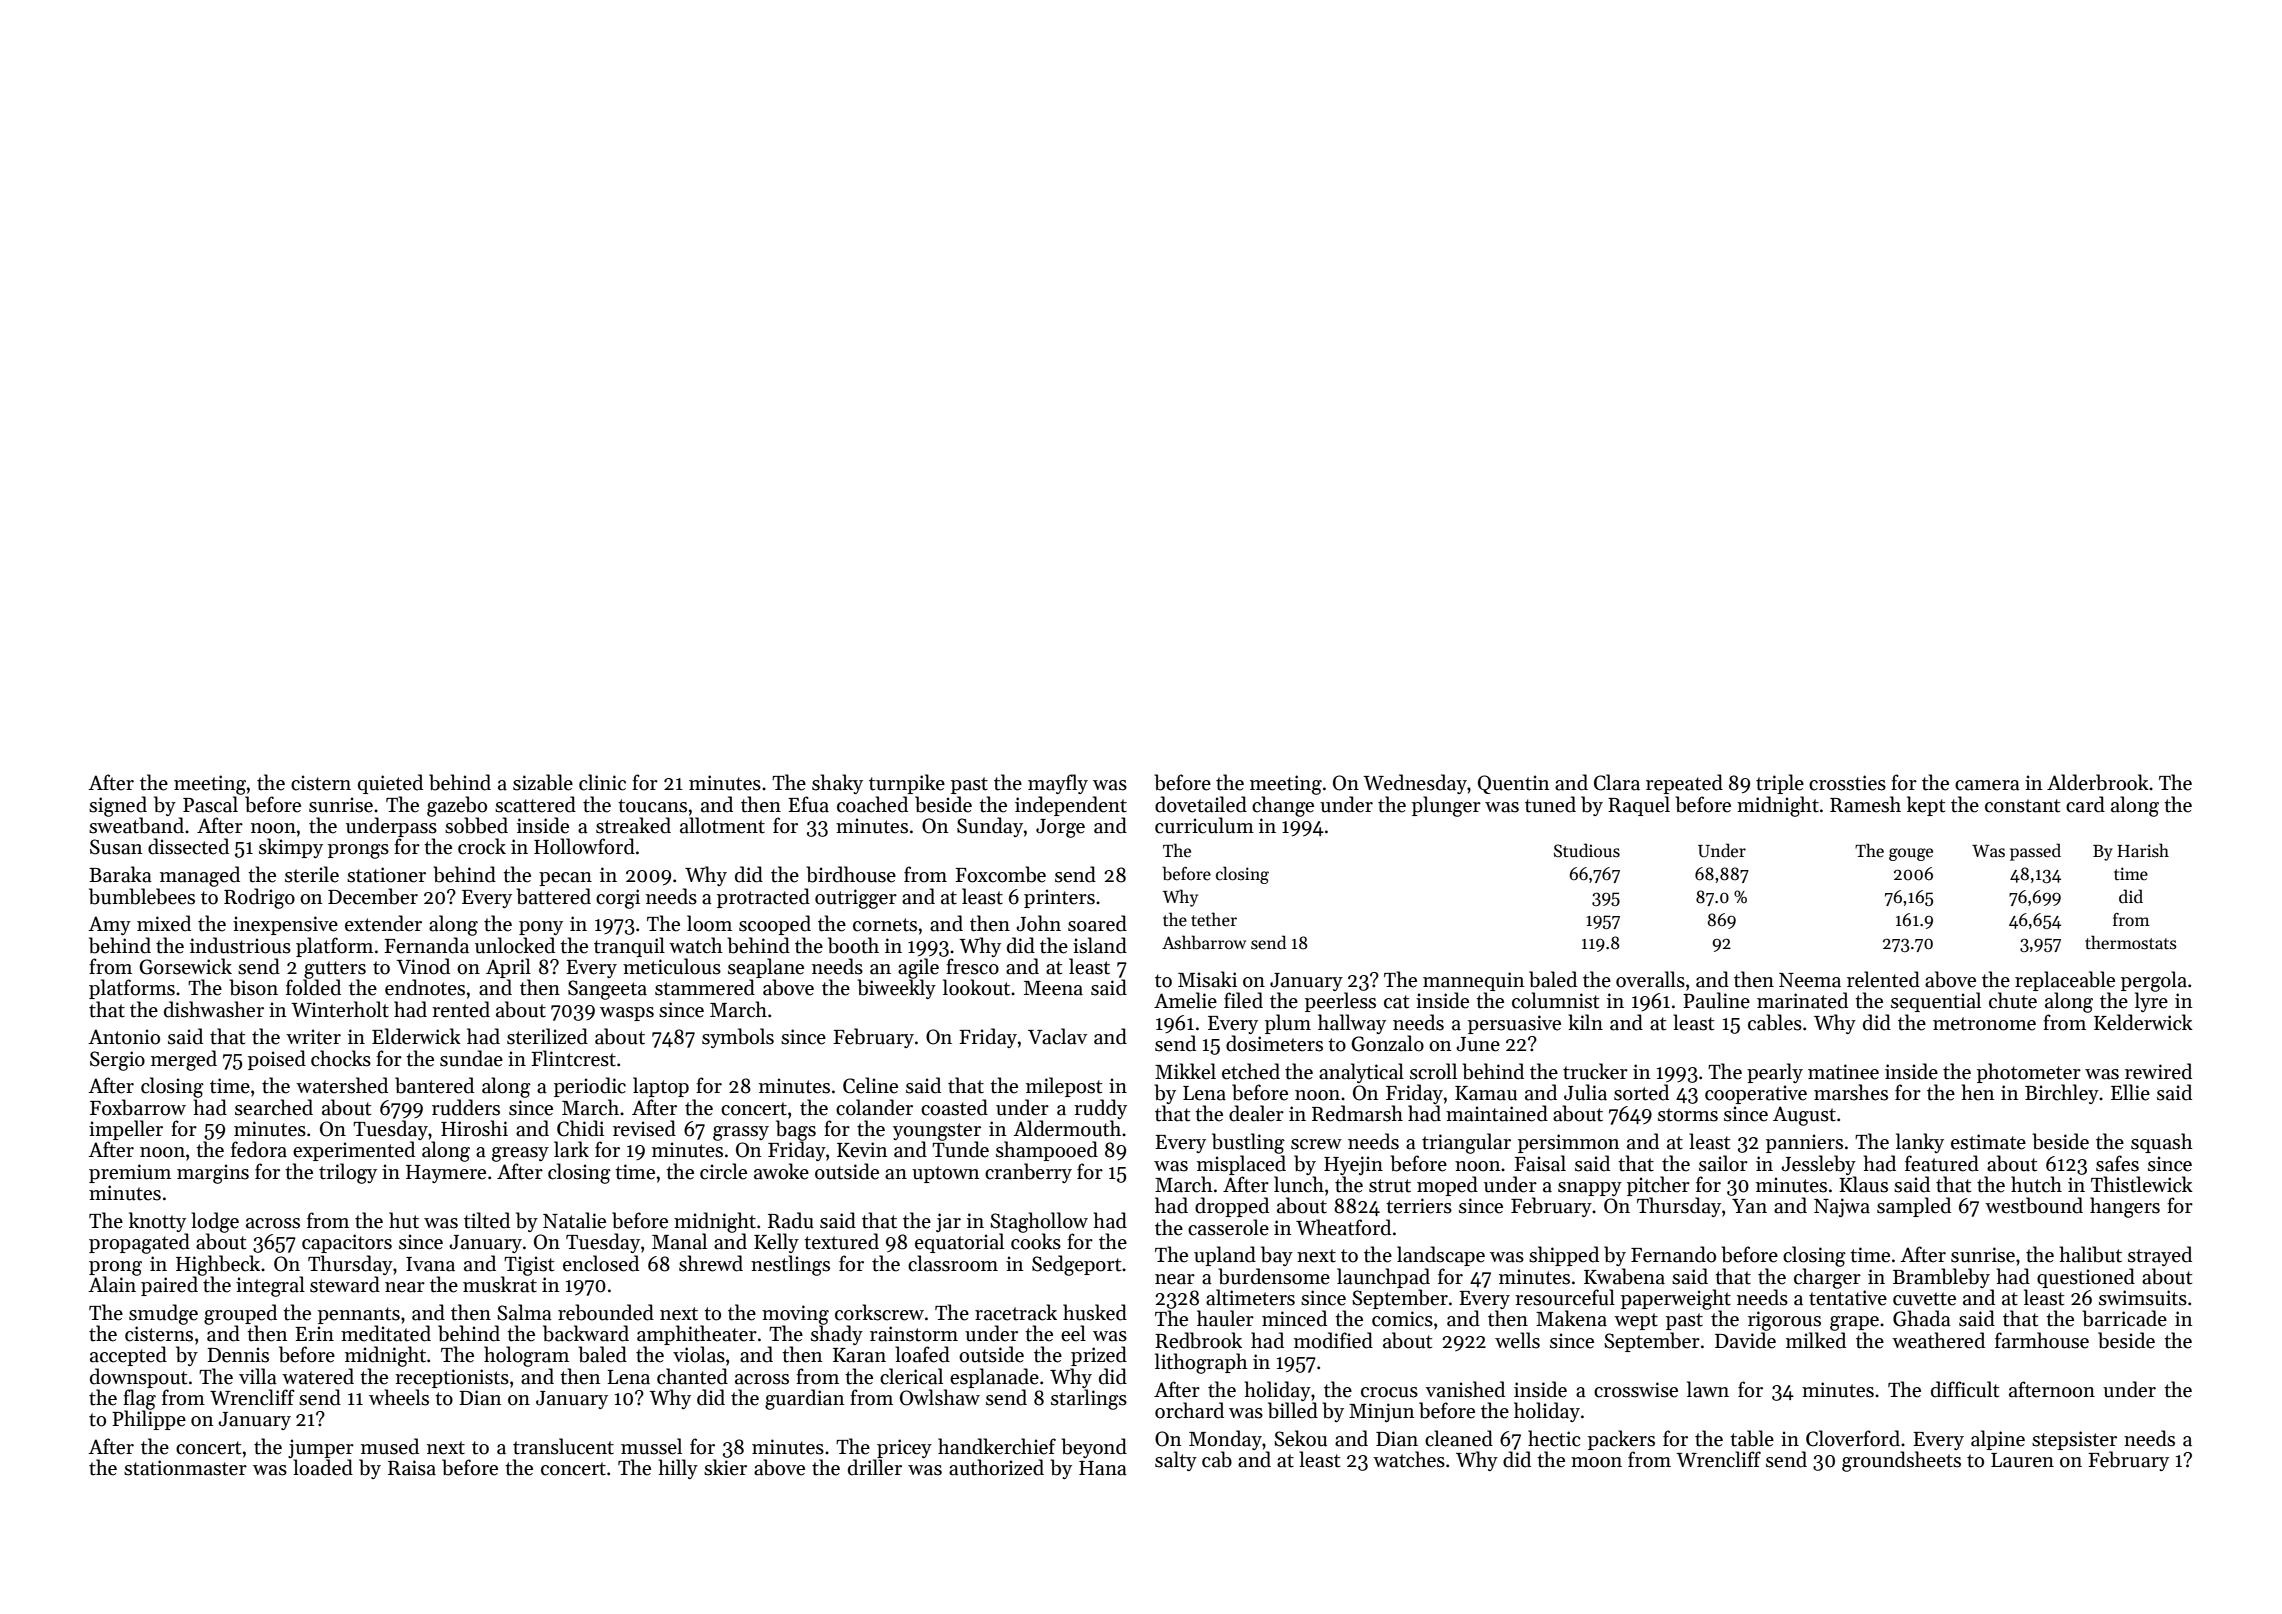 This image has width=2282, height=1614. I want to click on Harish, so click(2143, 850).
